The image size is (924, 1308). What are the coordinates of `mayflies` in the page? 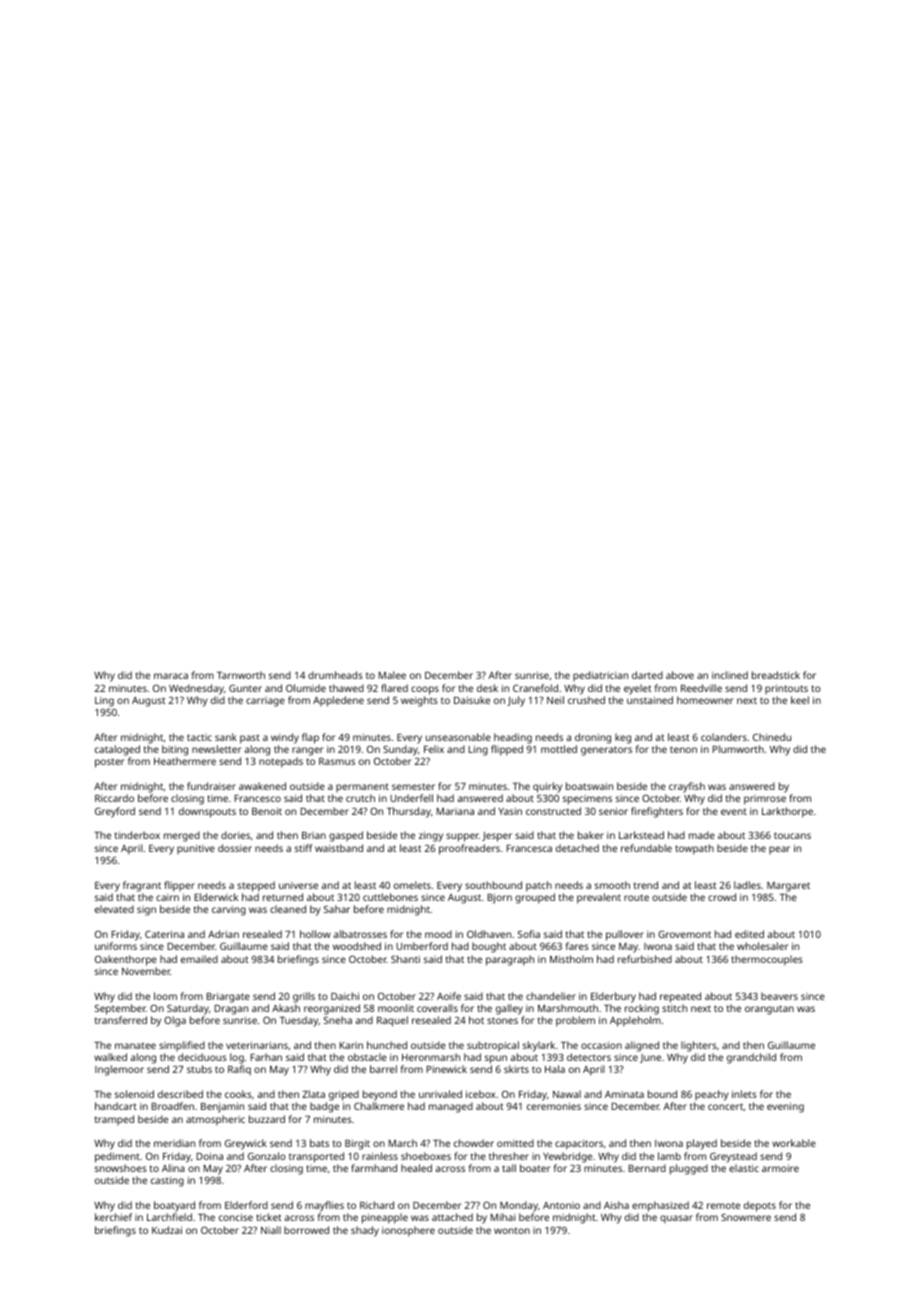 It's located at (324, 1206).
